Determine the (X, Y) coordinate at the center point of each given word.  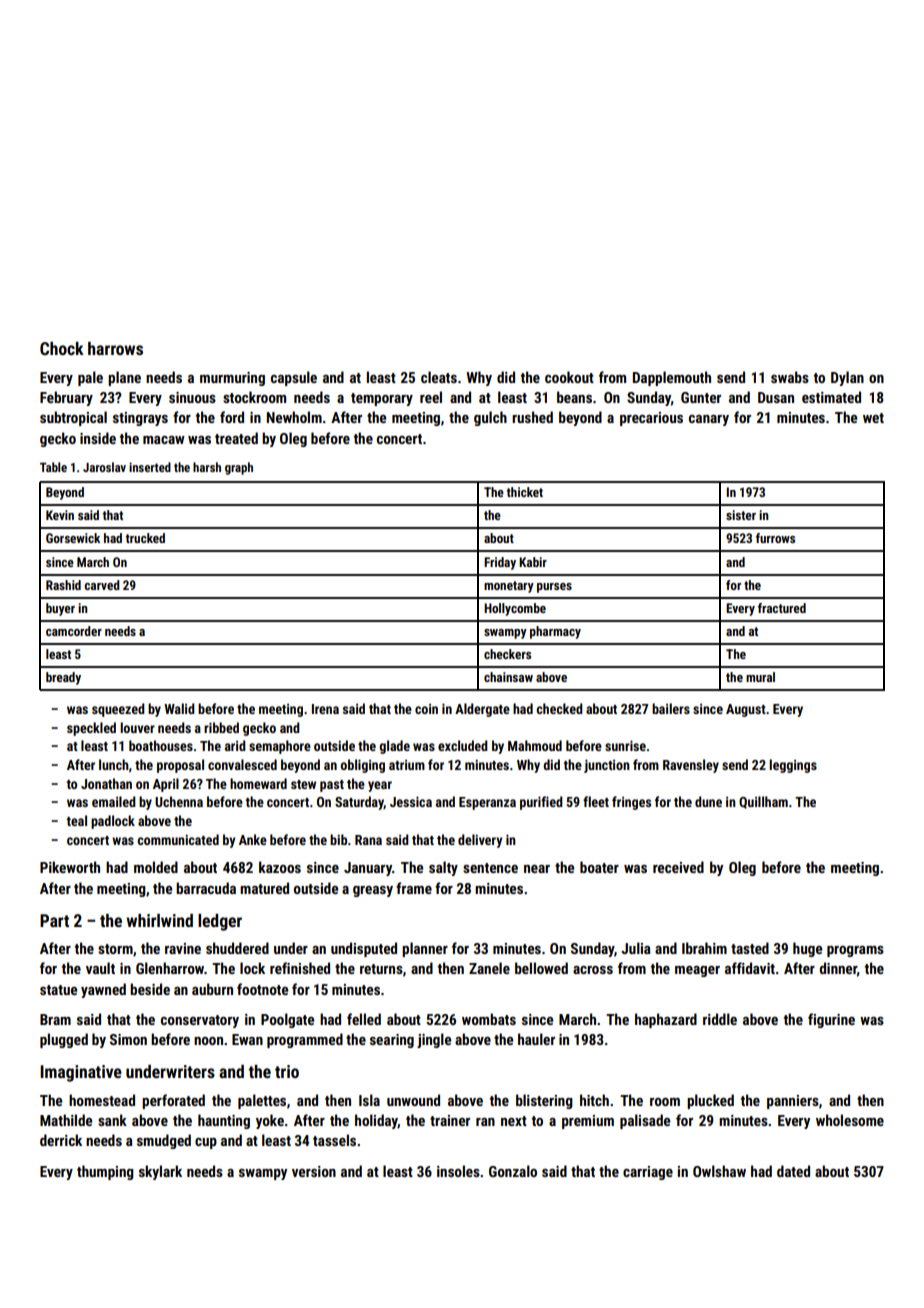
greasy (373, 891)
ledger (220, 922)
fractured (782, 608)
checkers (507, 654)
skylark (160, 1172)
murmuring (232, 379)
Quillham (763, 802)
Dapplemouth (672, 378)
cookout (569, 377)
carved (102, 585)
